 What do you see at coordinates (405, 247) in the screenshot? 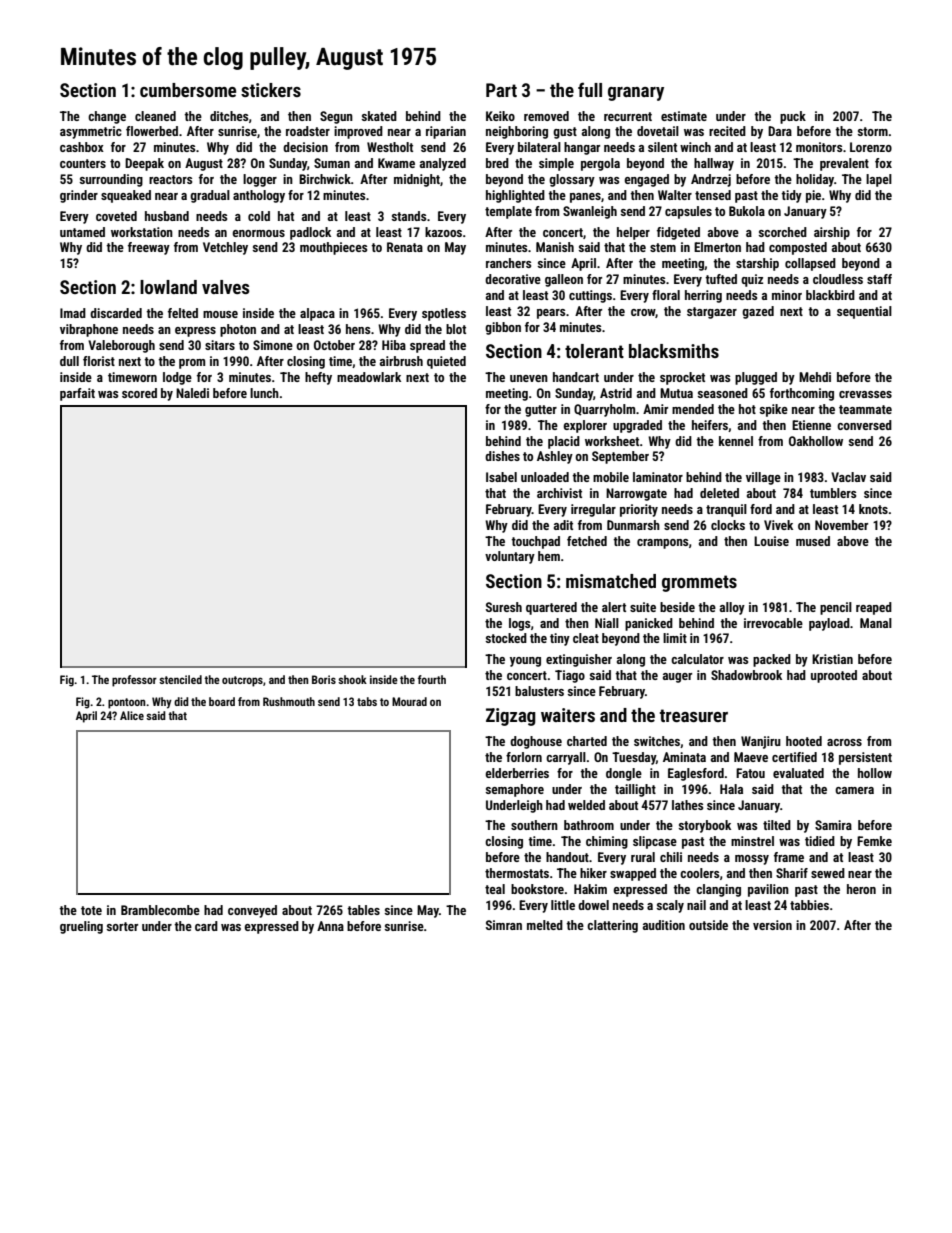
I see `Renata` at bounding box center [405, 247].
